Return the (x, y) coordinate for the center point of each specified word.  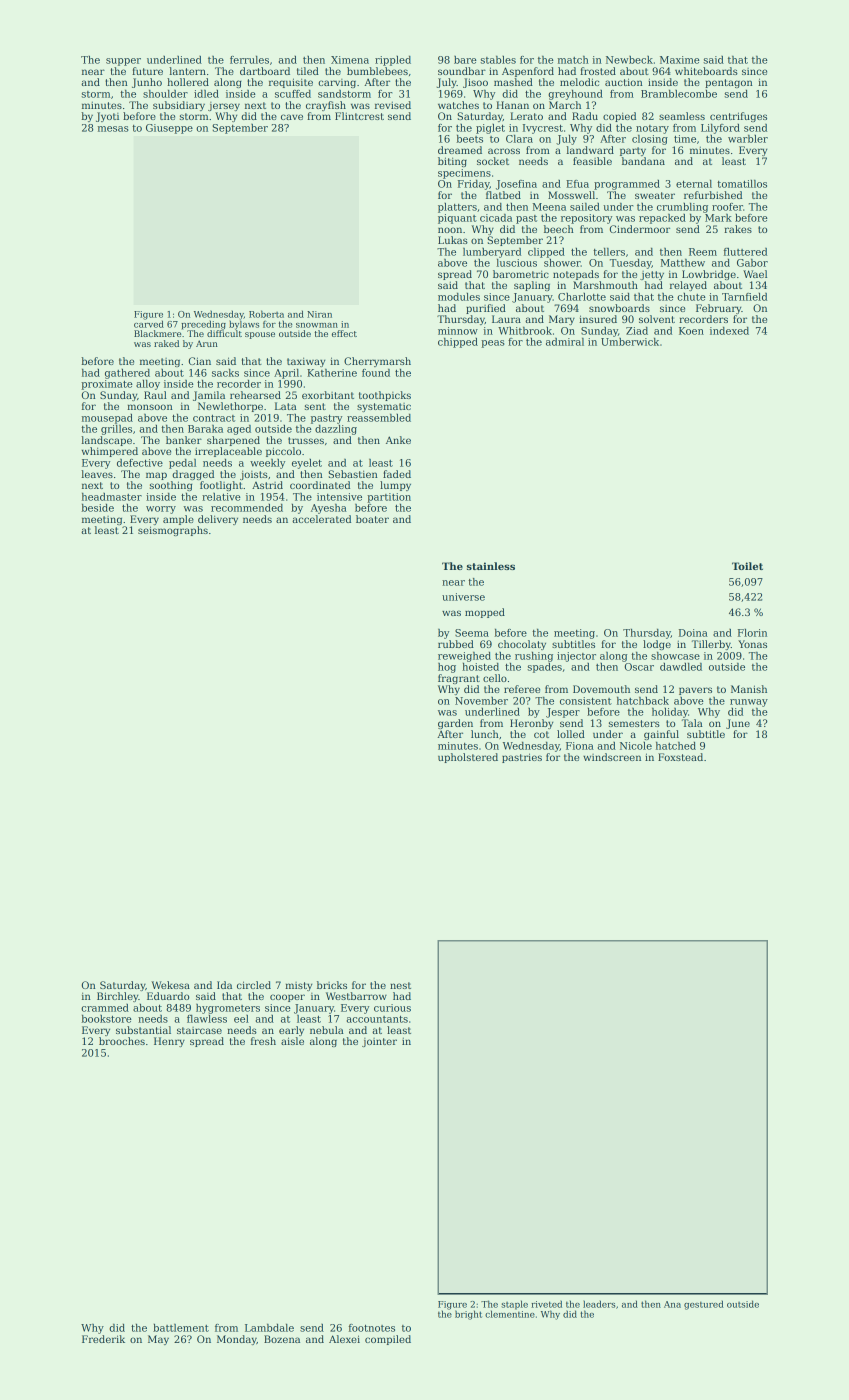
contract (214, 418)
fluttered (745, 252)
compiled (388, 1340)
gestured (704, 1305)
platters (457, 208)
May (158, 1340)
